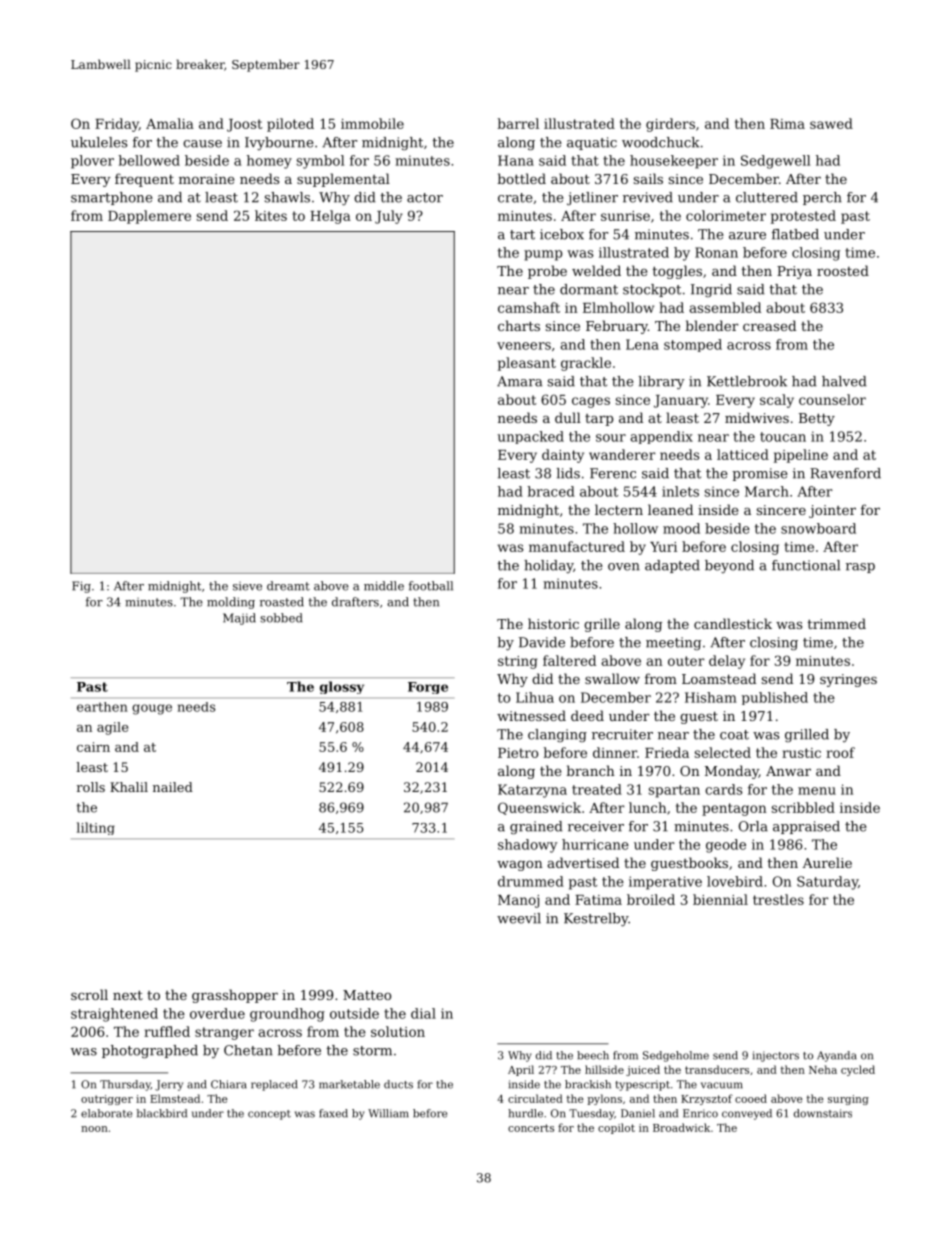  What do you see at coordinates (848, 680) in the screenshot?
I see `syringes` at bounding box center [848, 680].
